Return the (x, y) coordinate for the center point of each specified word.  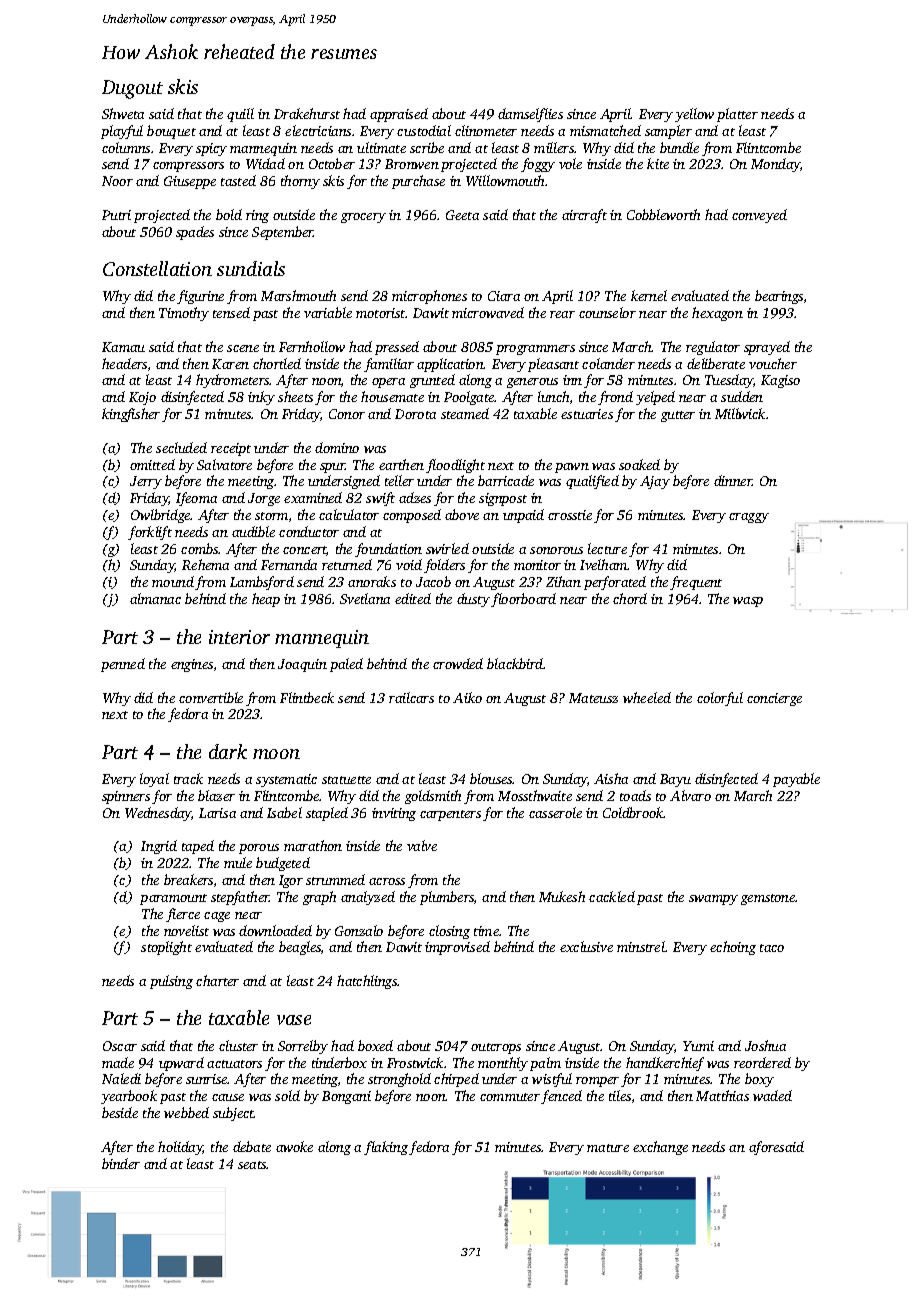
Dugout (132, 89)
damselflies (530, 115)
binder (121, 1163)
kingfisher (131, 415)
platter (737, 115)
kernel (649, 295)
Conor (347, 414)
